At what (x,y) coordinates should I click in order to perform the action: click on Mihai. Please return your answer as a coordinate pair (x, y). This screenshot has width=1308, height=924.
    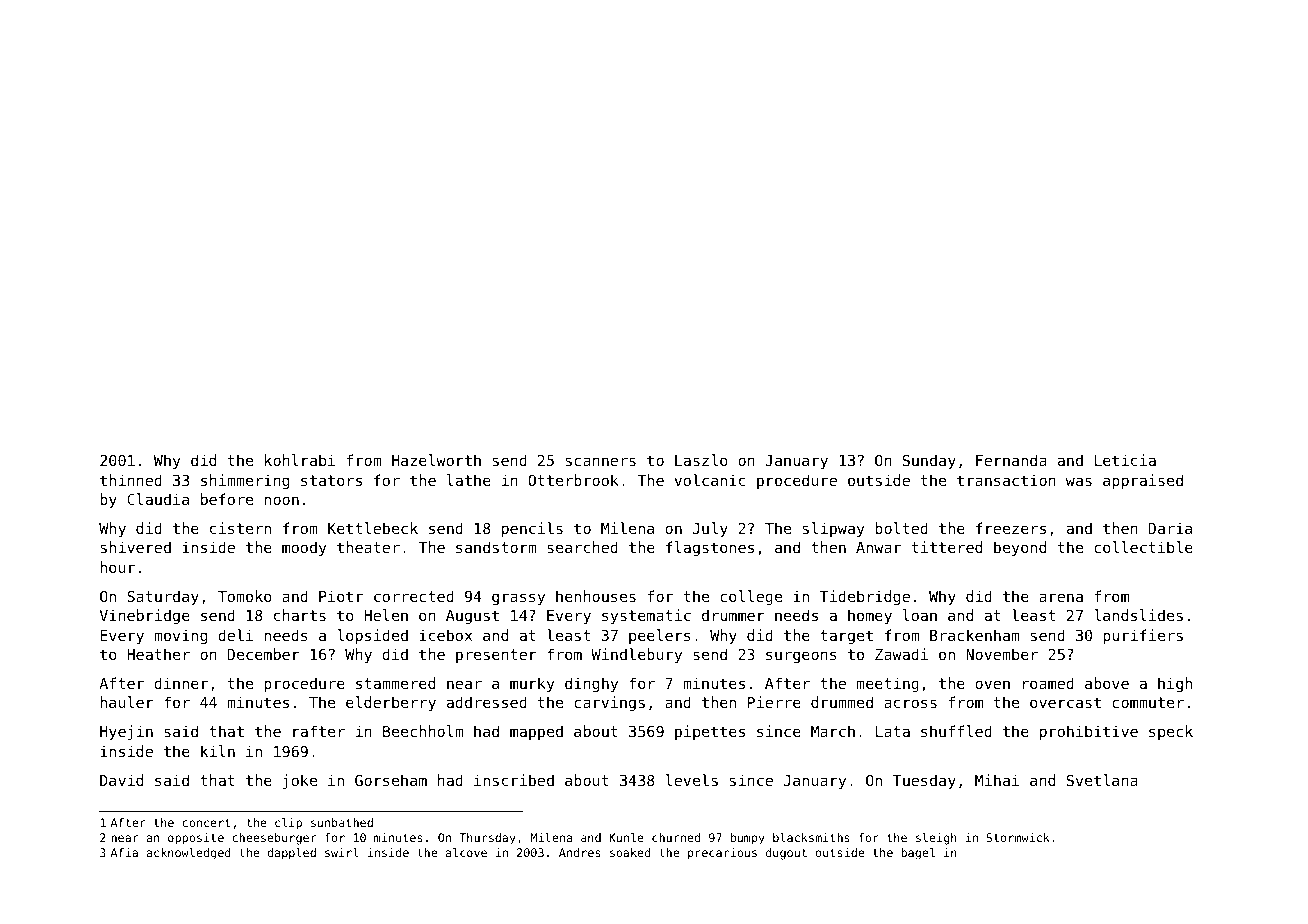
    Looking at the image, I should click on (997, 780).
